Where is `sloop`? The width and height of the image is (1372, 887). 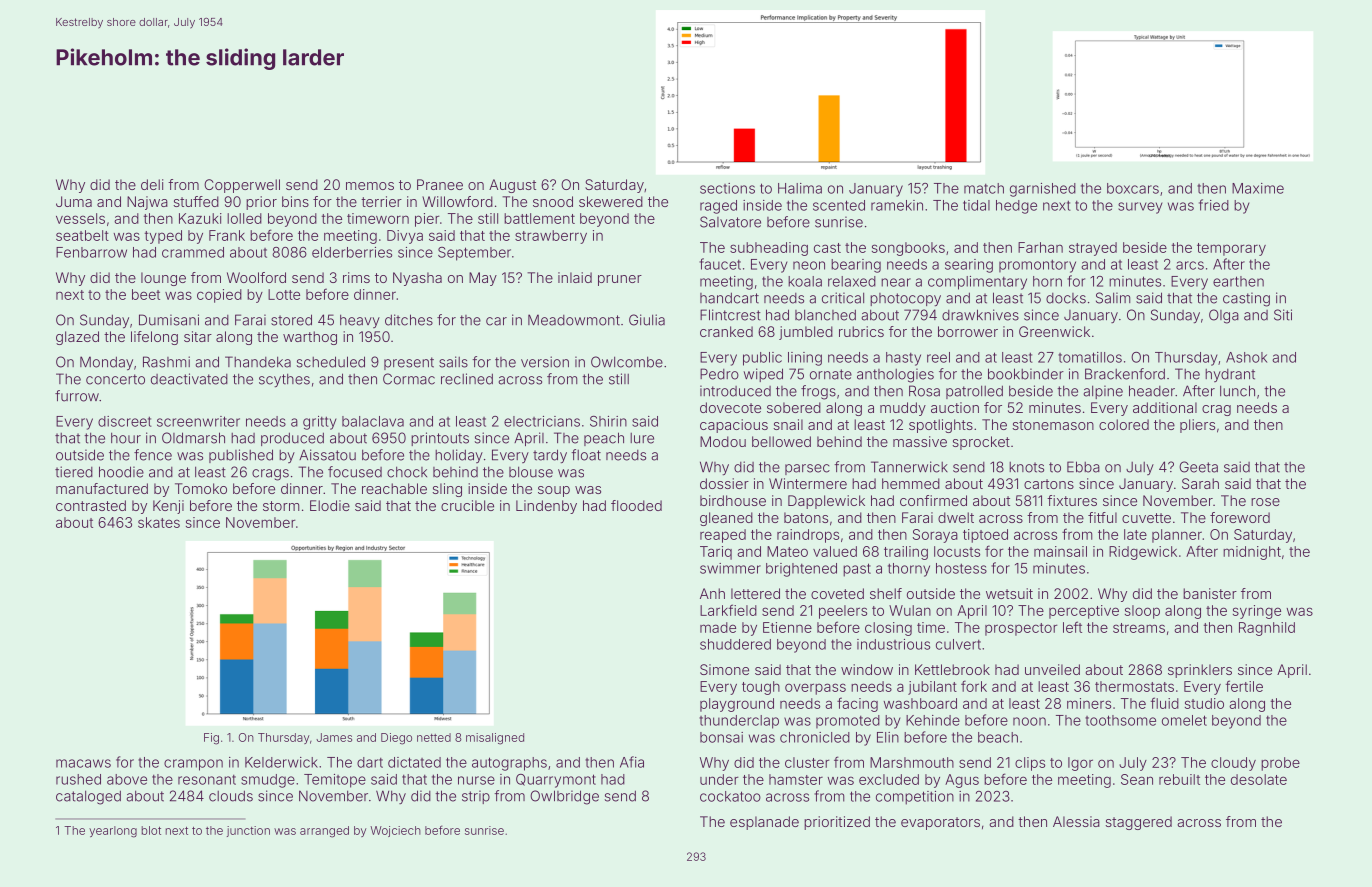
sloop is located at coordinates (1142, 612).
